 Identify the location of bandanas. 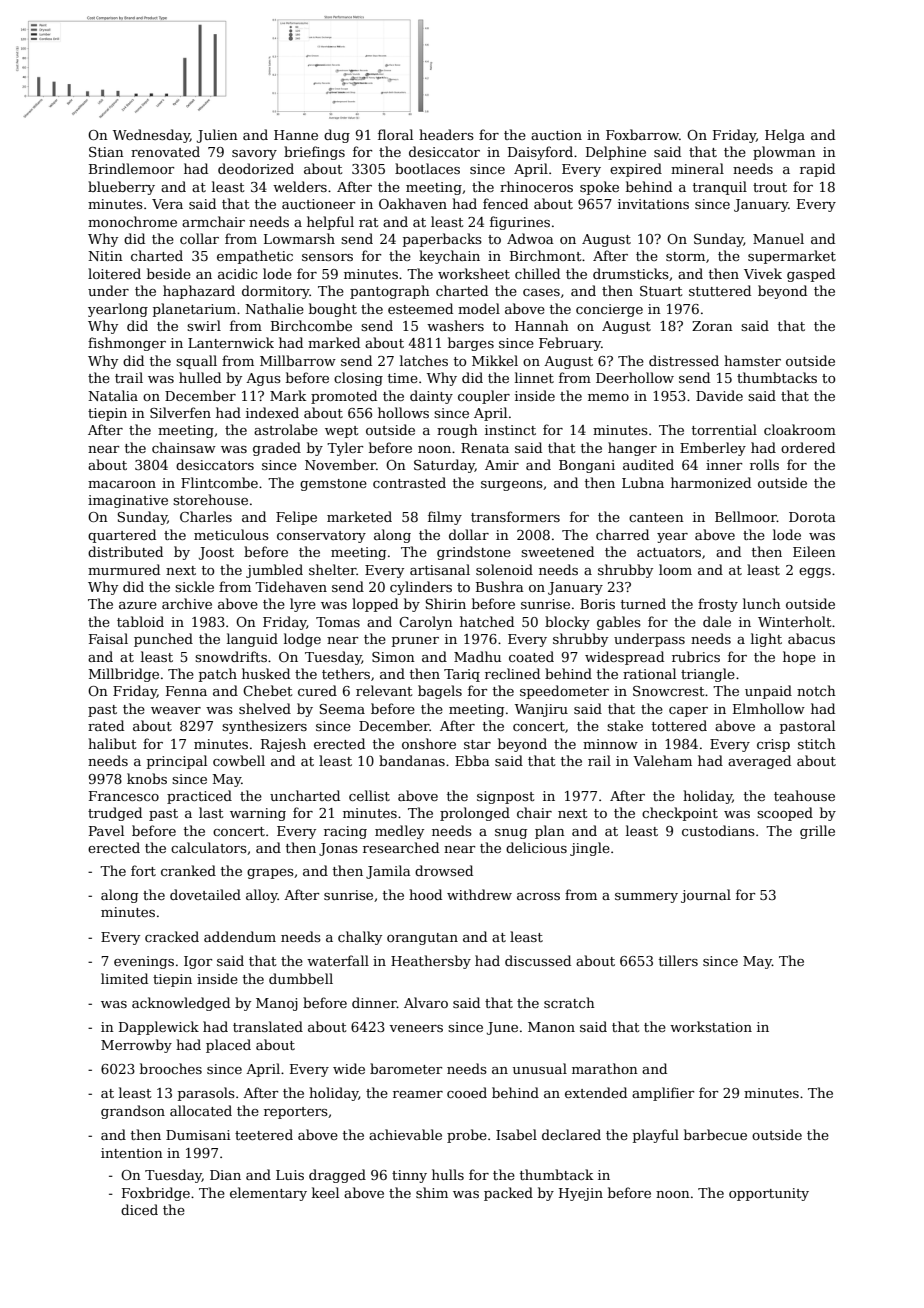
(412, 760).
